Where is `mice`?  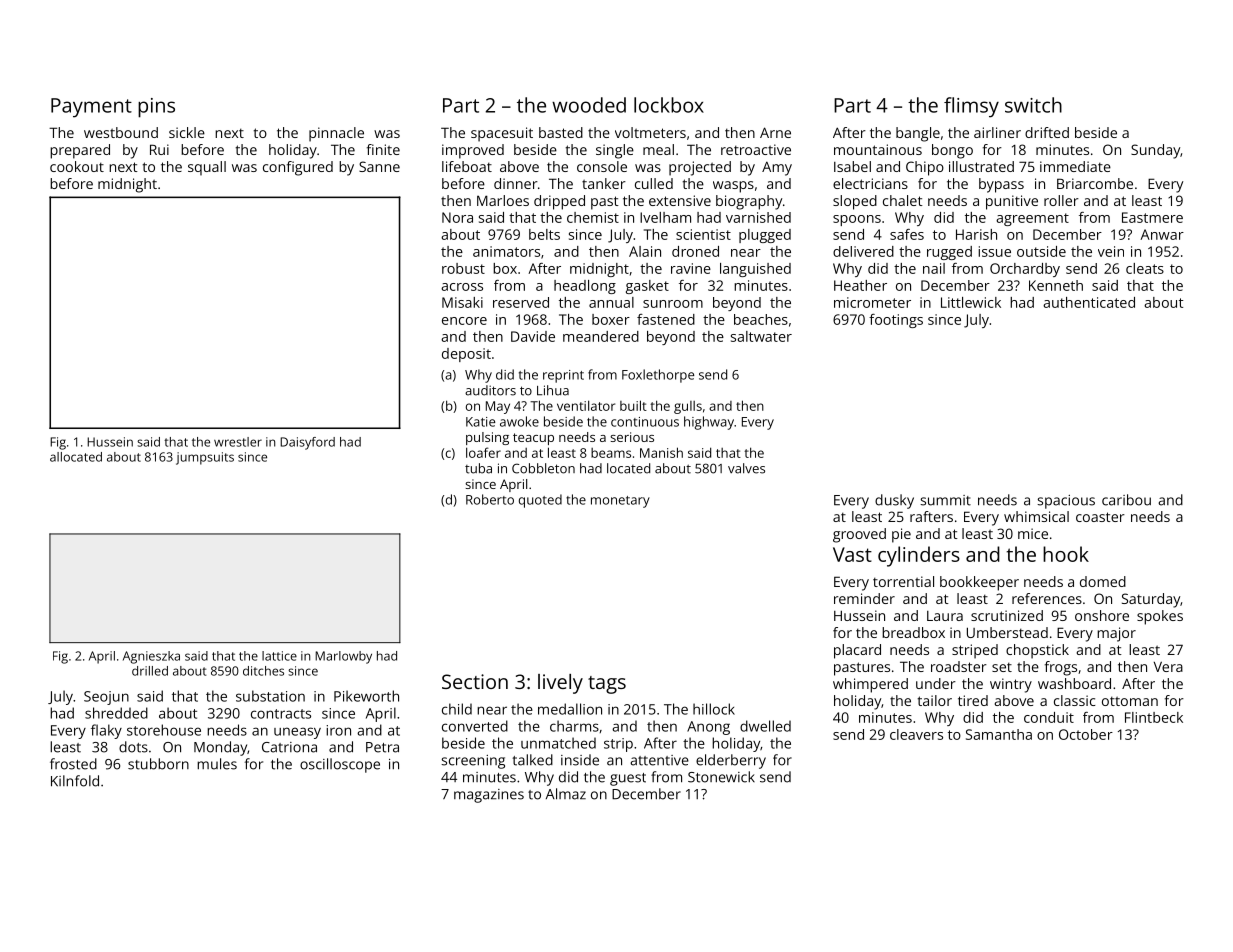
mice is located at coordinates (1033, 533).
